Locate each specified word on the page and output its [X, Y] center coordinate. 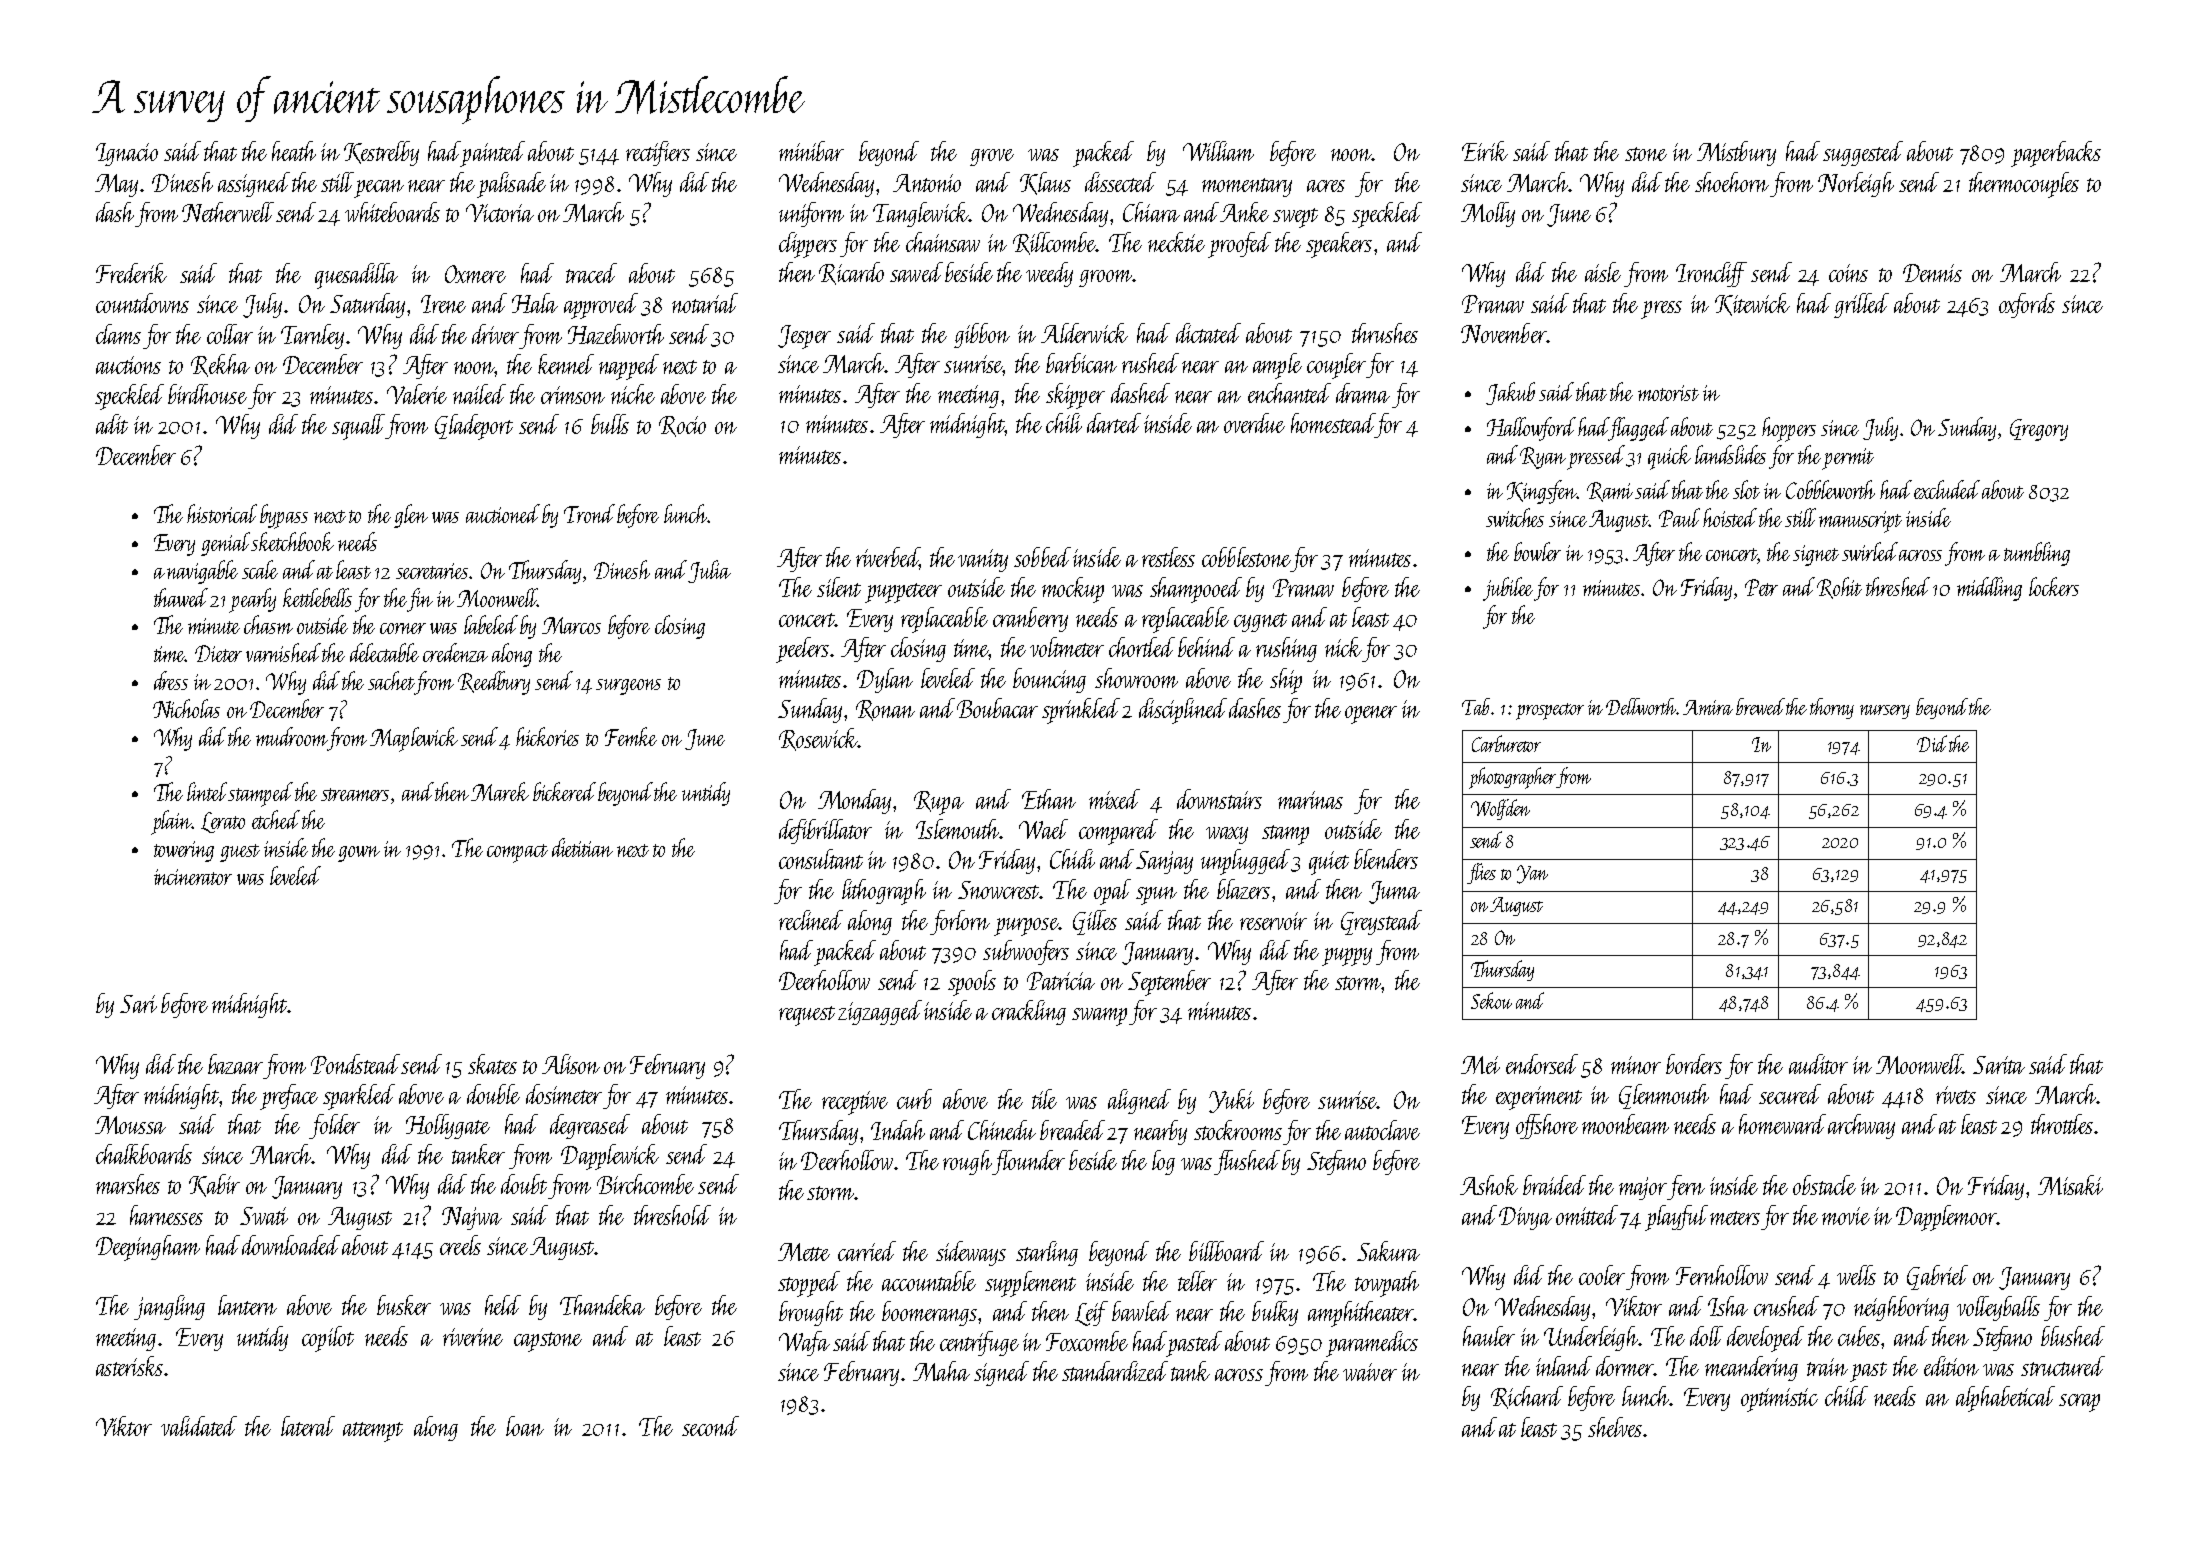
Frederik [131, 273]
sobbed [1042, 557]
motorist [1668, 393]
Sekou [1491, 1000]
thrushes [1385, 333]
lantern [247, 1305]
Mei [1480, 1065]
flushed [1247, 1162]
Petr [1761, 587]
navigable [202, 572]
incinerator [193, 877]
